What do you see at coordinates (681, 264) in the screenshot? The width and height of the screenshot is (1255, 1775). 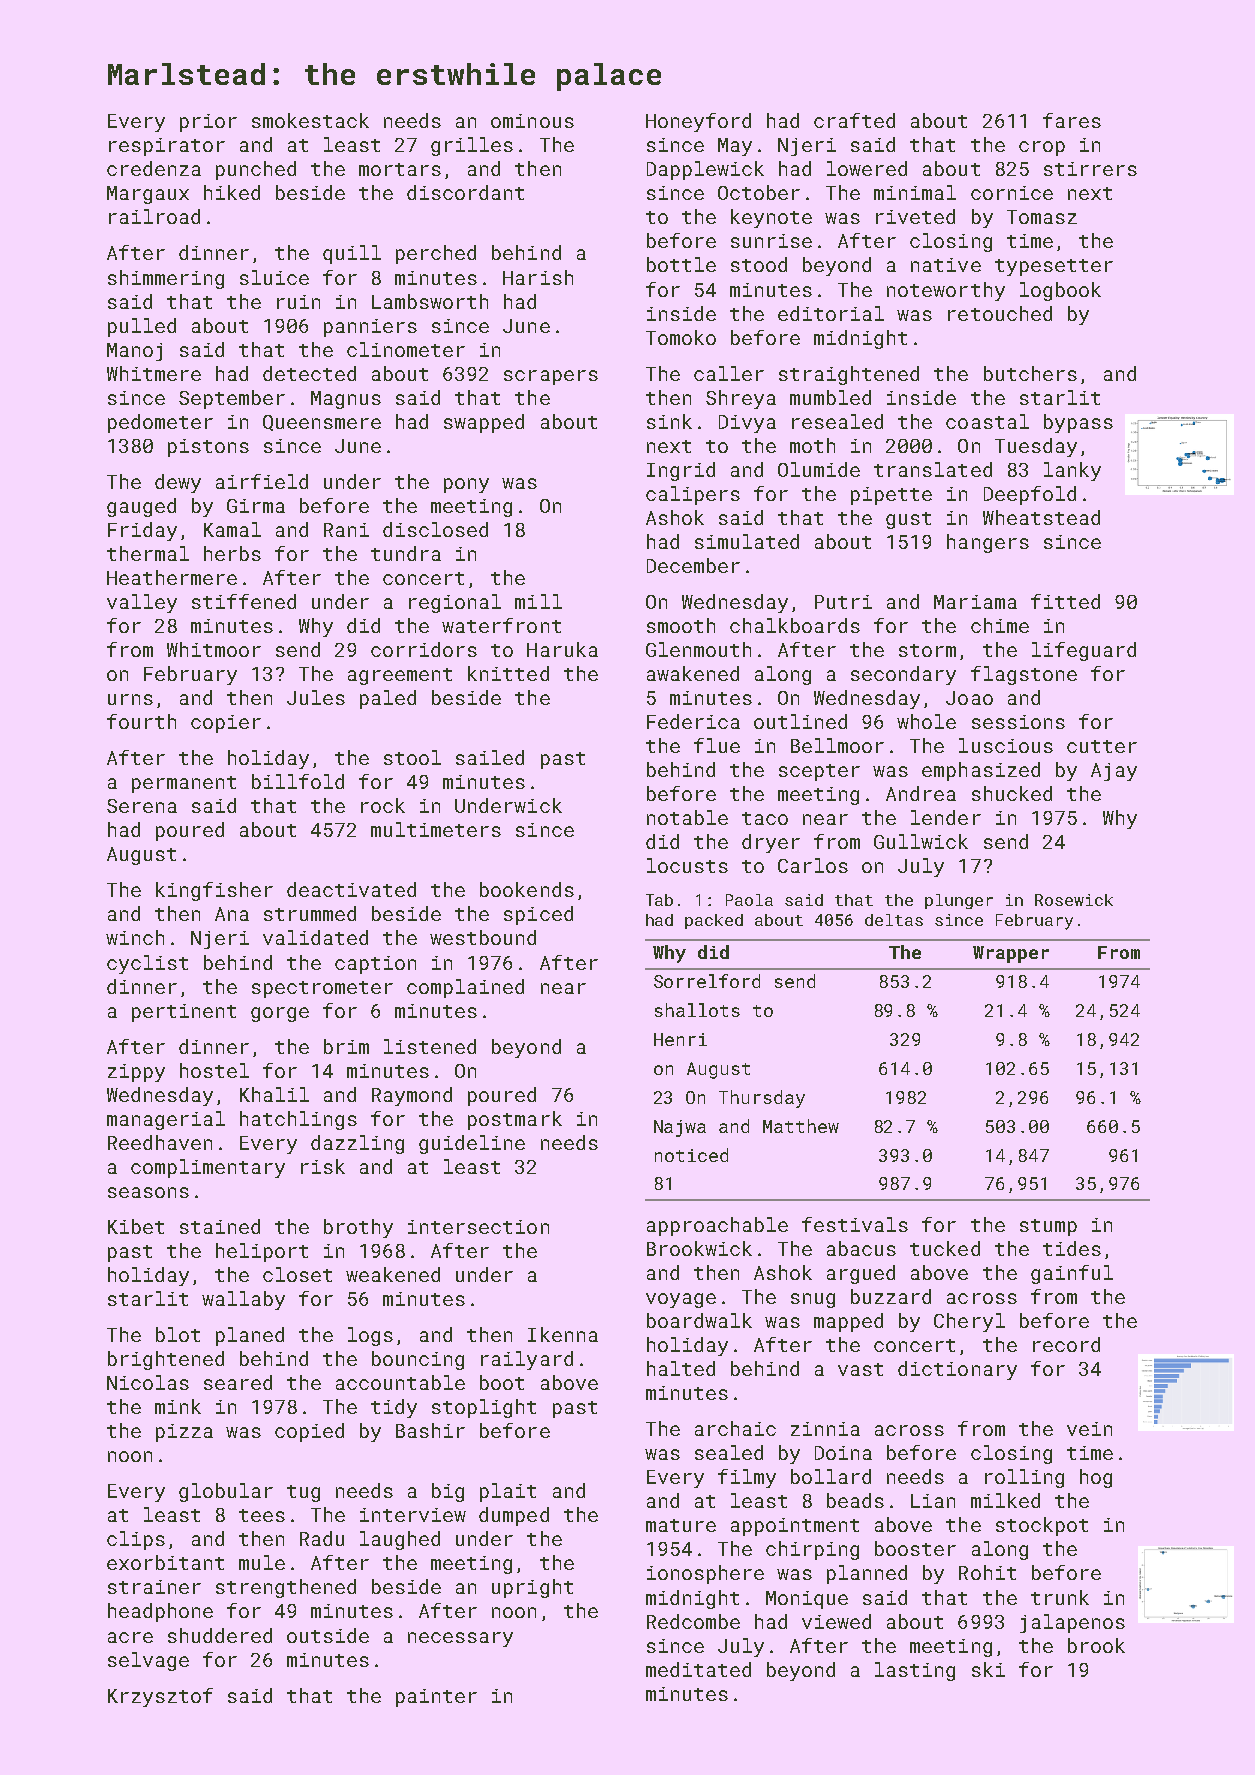 I see `bottle` at bounding box center [681, 264].
